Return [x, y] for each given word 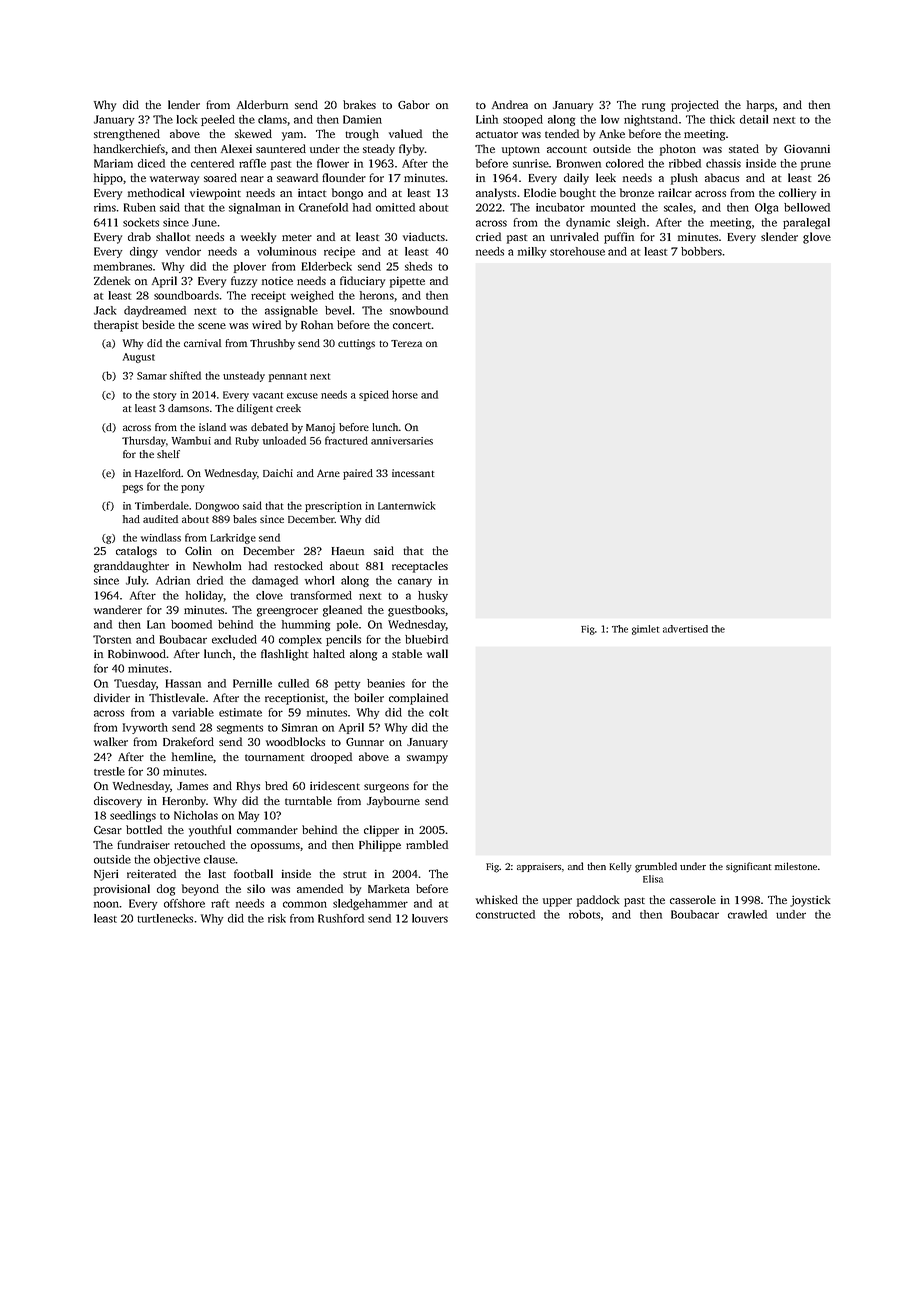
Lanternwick [406, 505]
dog [166, 890]
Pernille [252, 683]
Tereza [406, 343]
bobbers [701, 251]
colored [625, 163]
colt [438, 712]
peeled [218, 120]
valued [405, 133]
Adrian [173, 580]
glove [817, 238]
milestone [796, 866]
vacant [268, 395]
